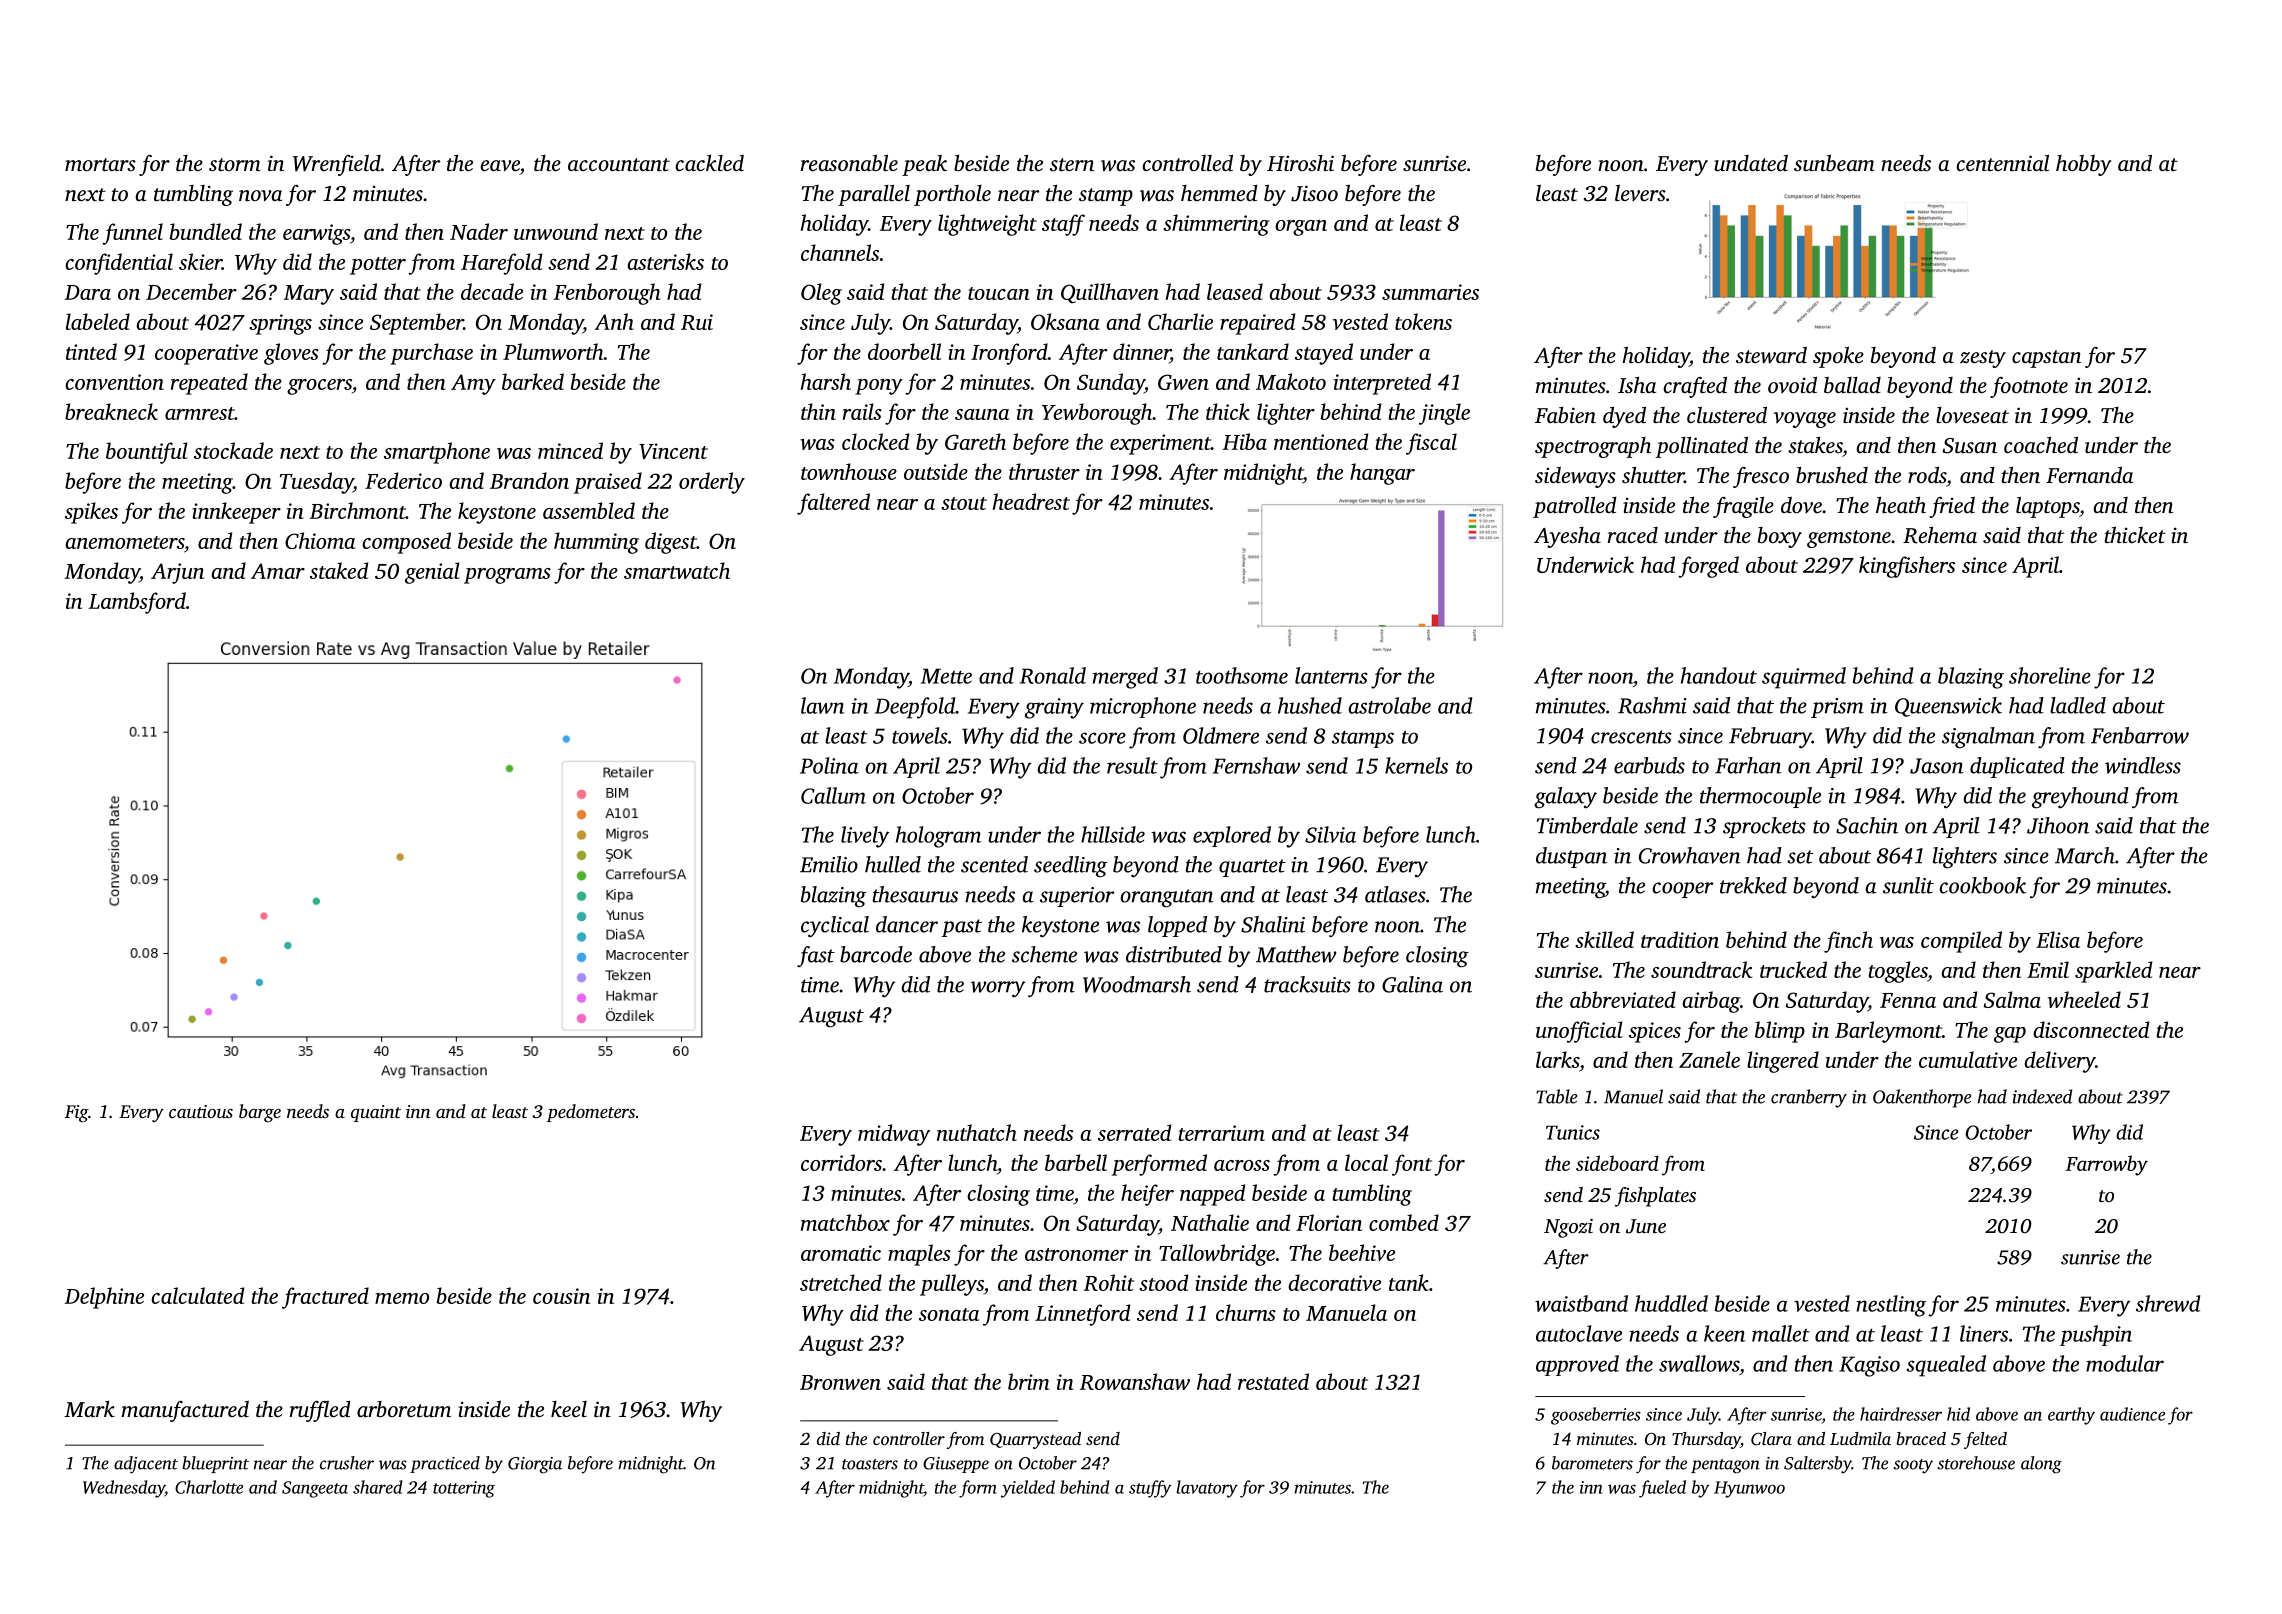  I want to click on Quillhaven, so click(1110, 293).
